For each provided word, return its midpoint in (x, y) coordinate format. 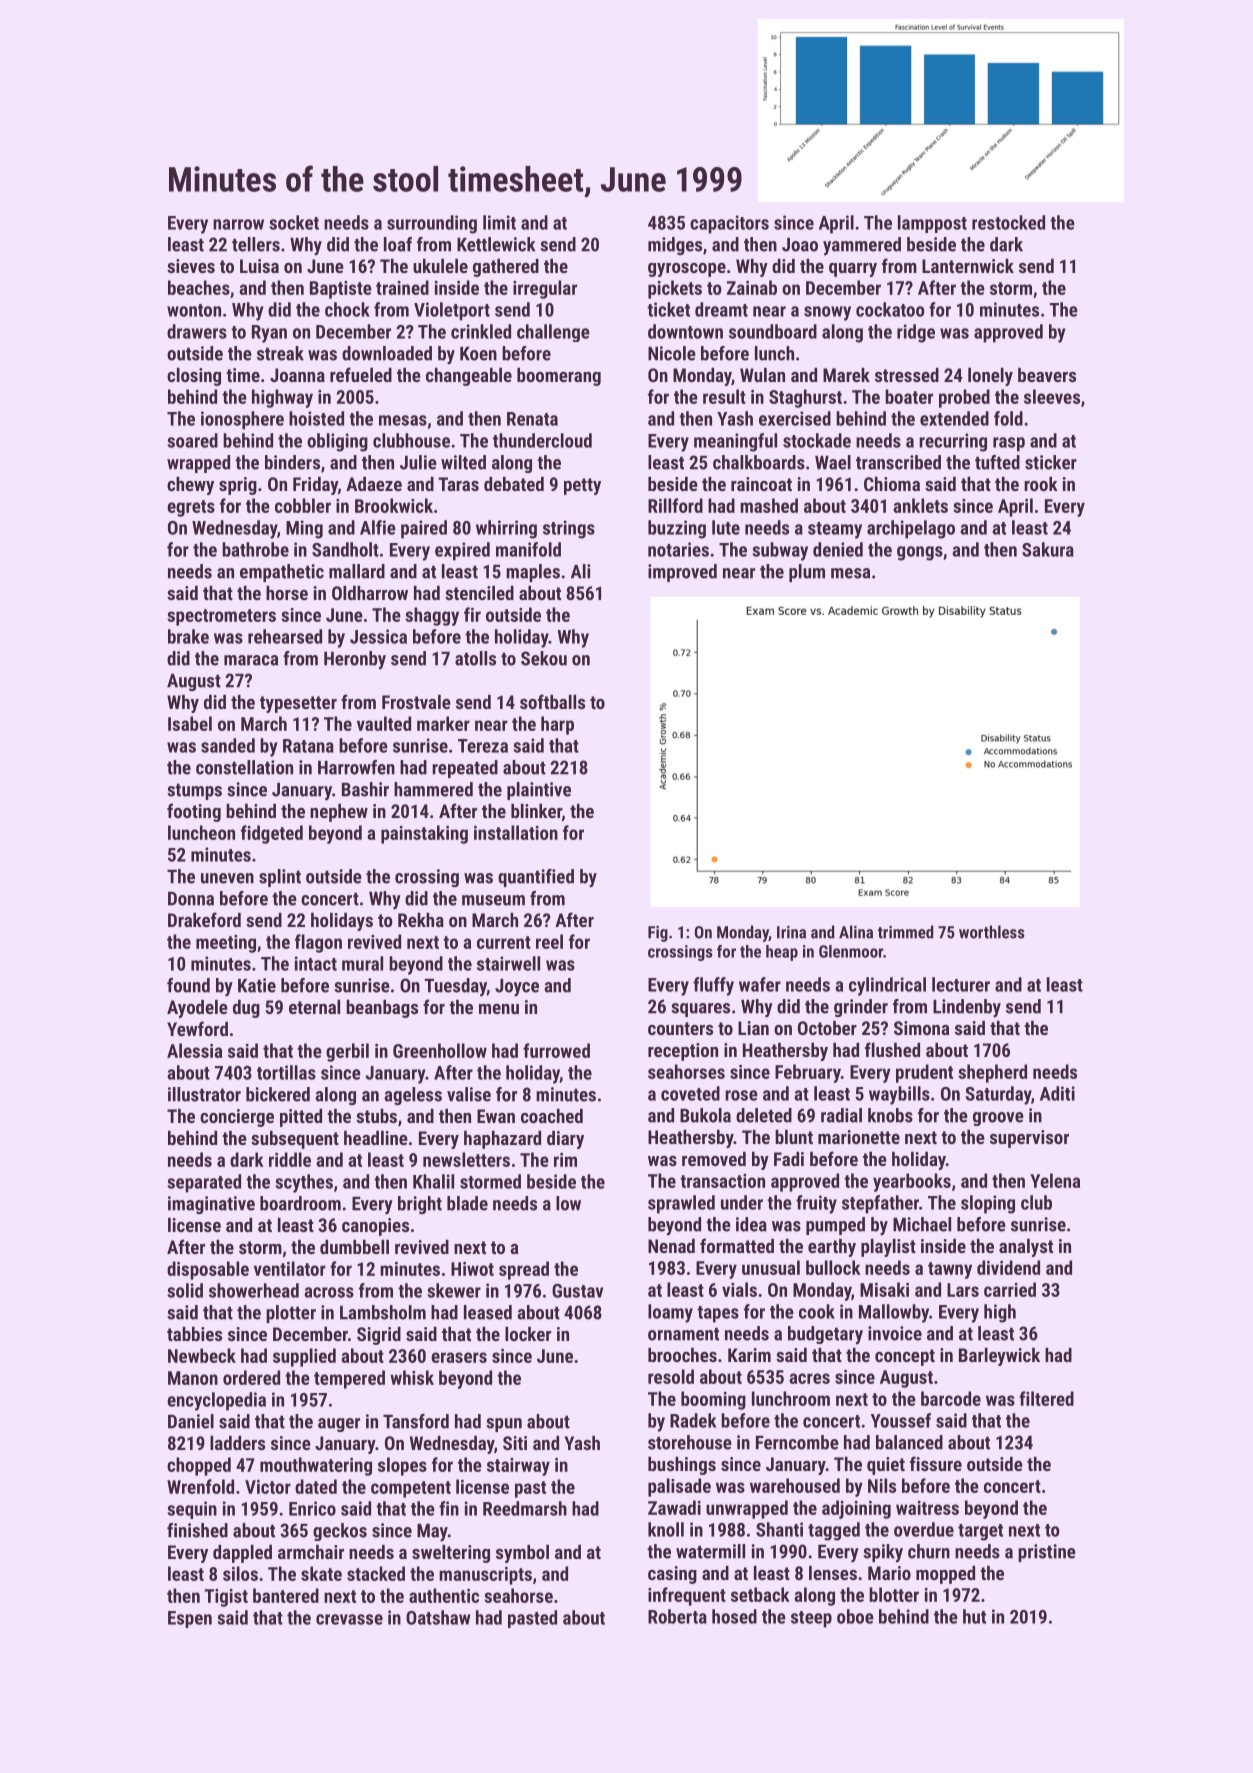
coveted (690, 1093)
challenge (553, 333)
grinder (861, 1008)
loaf (398, 244)
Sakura (1048, 549)
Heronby (355, 660)
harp (557, 725)
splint (280, 878)
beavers (1047, 375)
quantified (536, 878)
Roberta (677, 1616)
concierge (237, 1118)
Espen (190, 1619)
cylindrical (887, 986)
